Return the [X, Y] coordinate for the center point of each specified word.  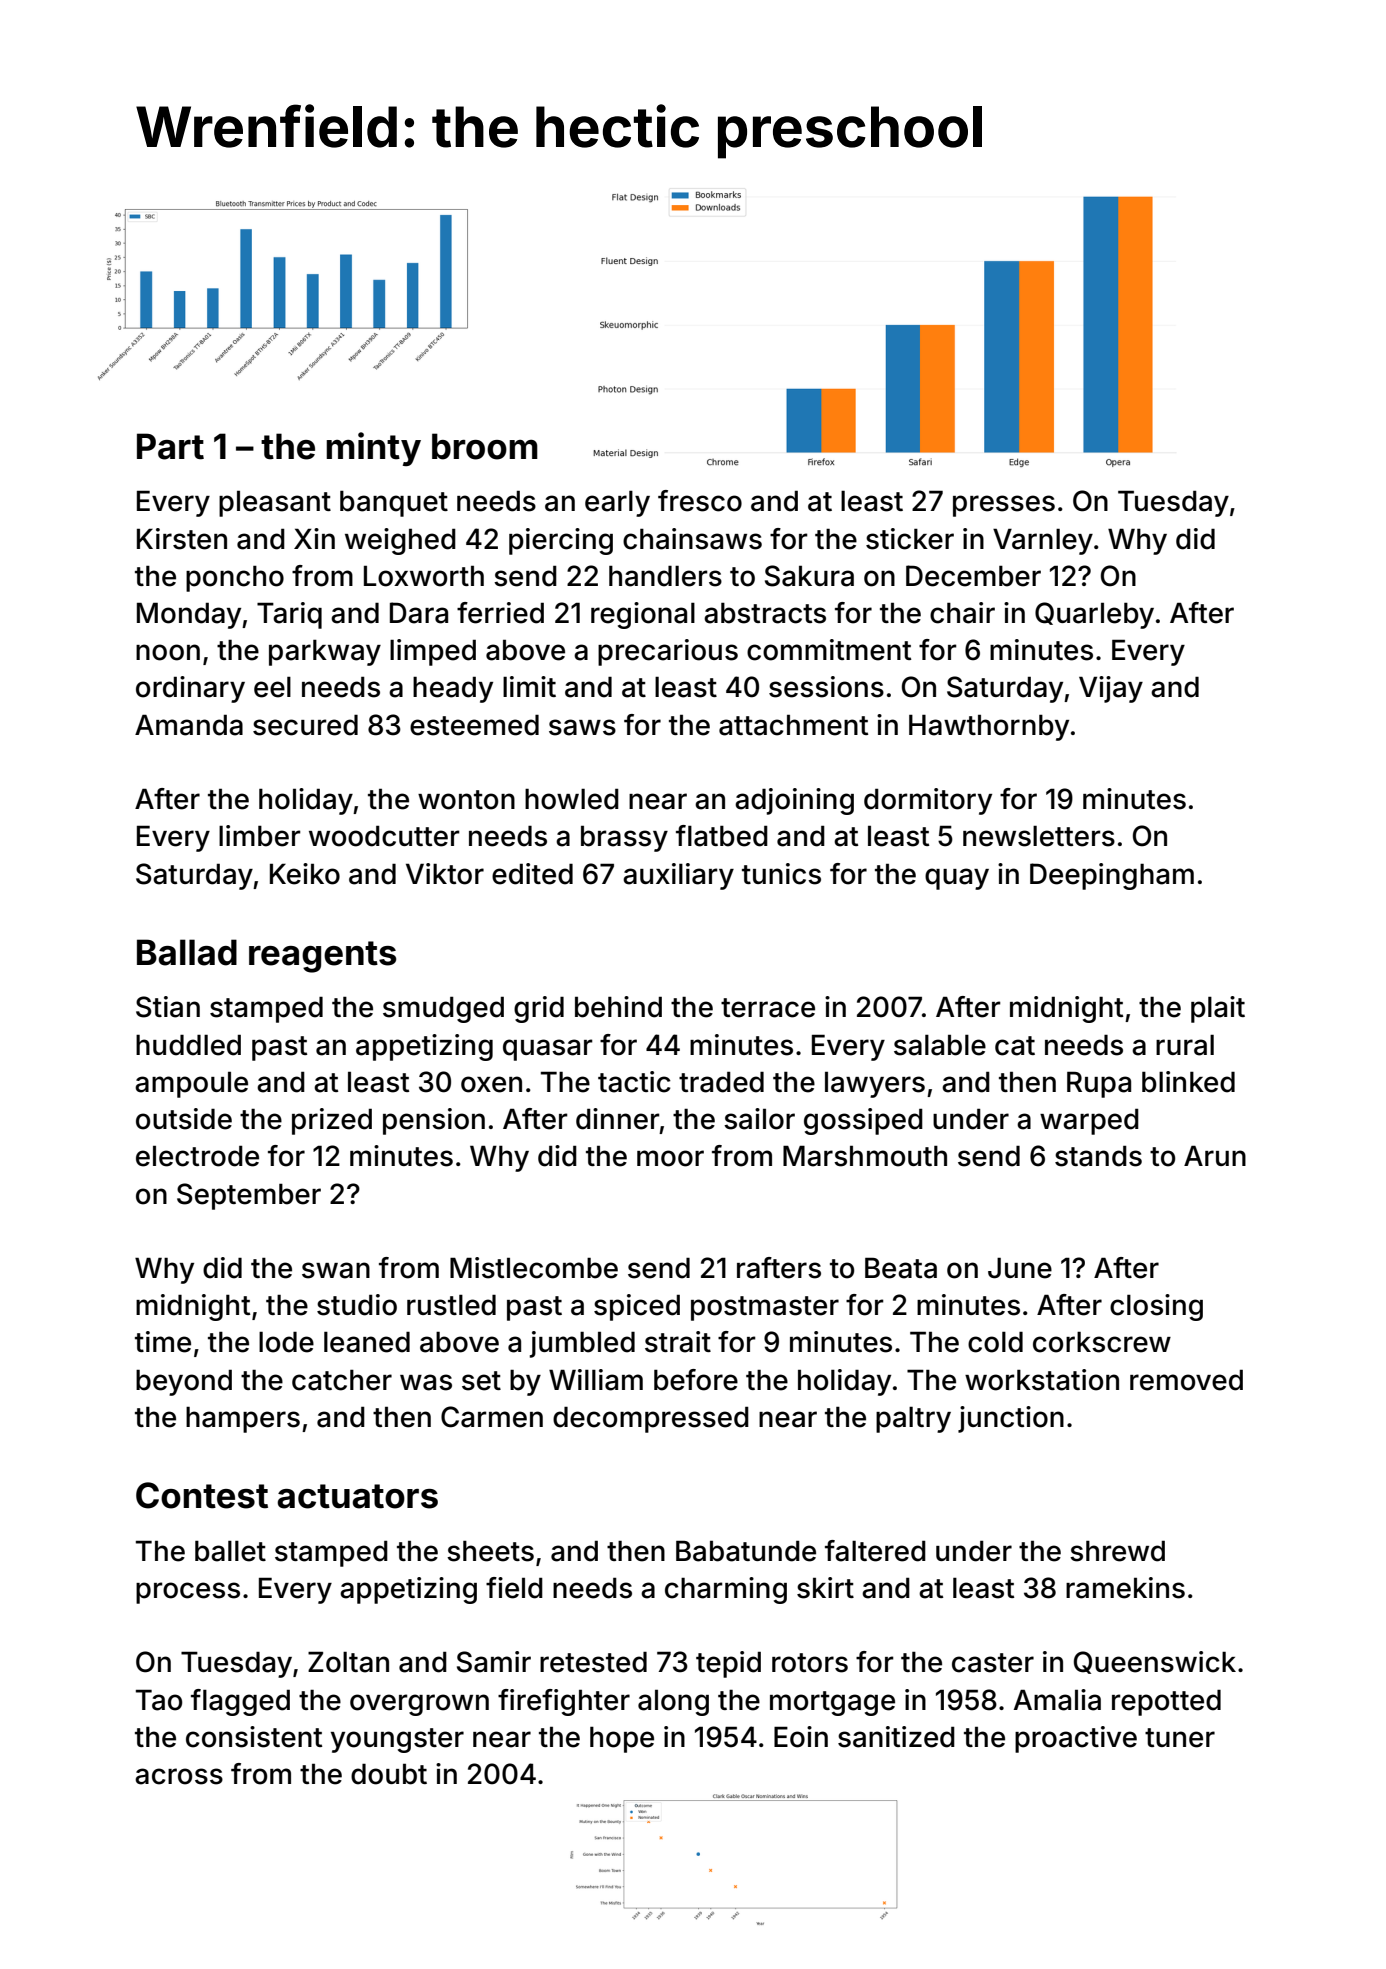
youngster [397, 1740]
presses [1004, 506]
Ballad [187, 952]
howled [572, 799]
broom [485, 446]
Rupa [1099, 1084]
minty [373, 449]
